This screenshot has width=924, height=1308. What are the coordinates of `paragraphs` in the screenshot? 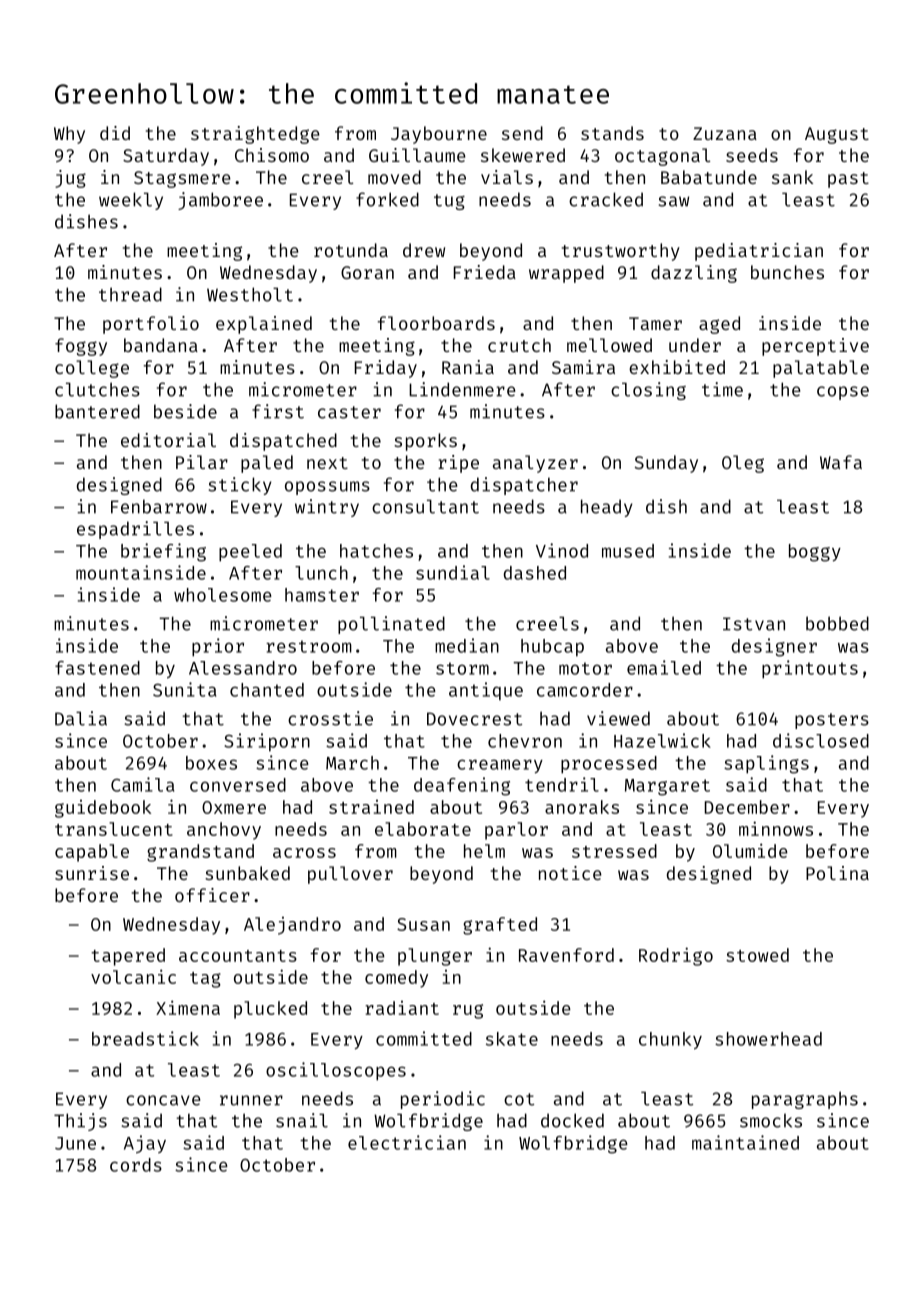 It's located at (805, 1100).
